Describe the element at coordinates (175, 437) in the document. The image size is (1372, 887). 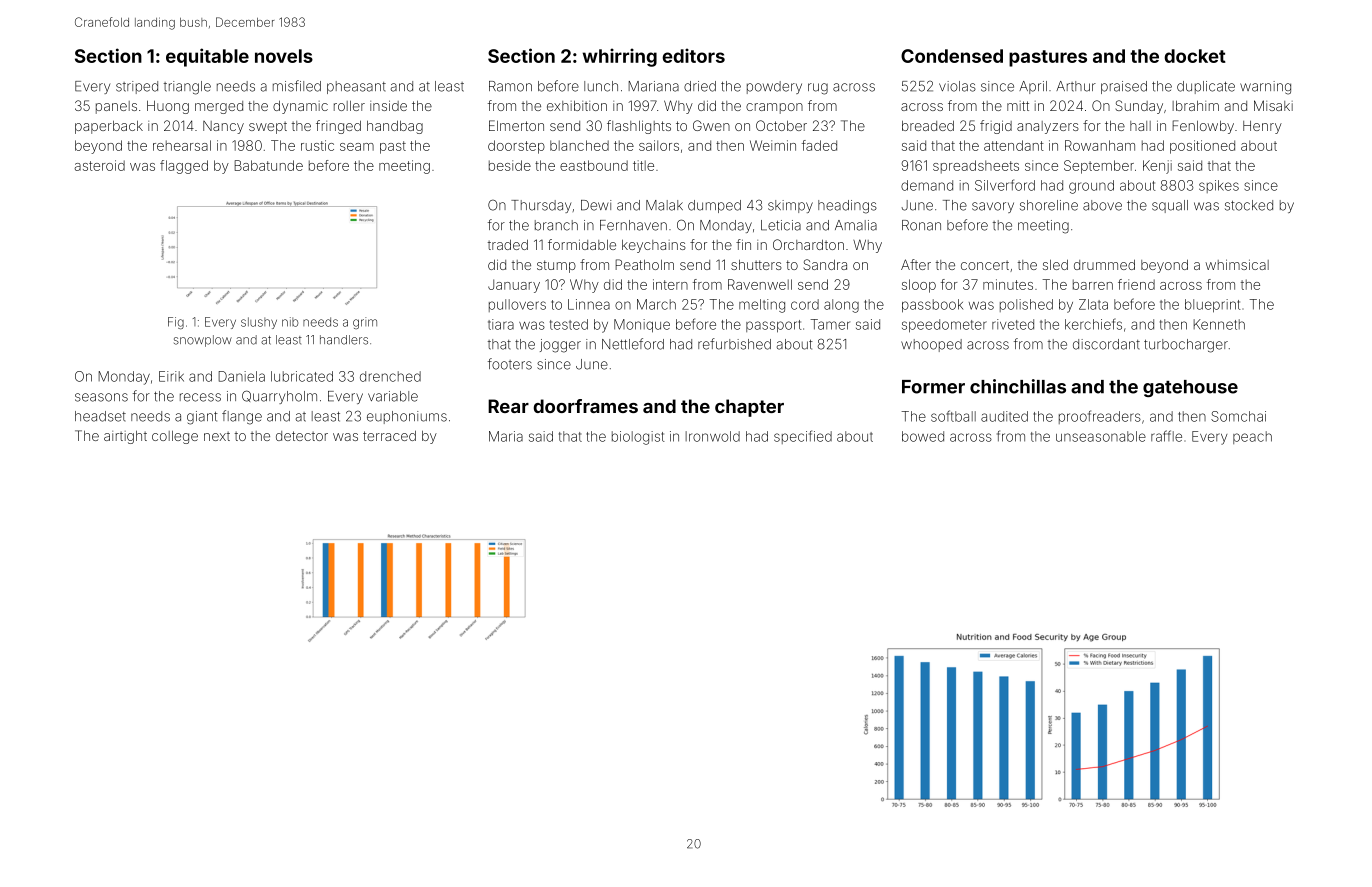
I see `college` at that location.
